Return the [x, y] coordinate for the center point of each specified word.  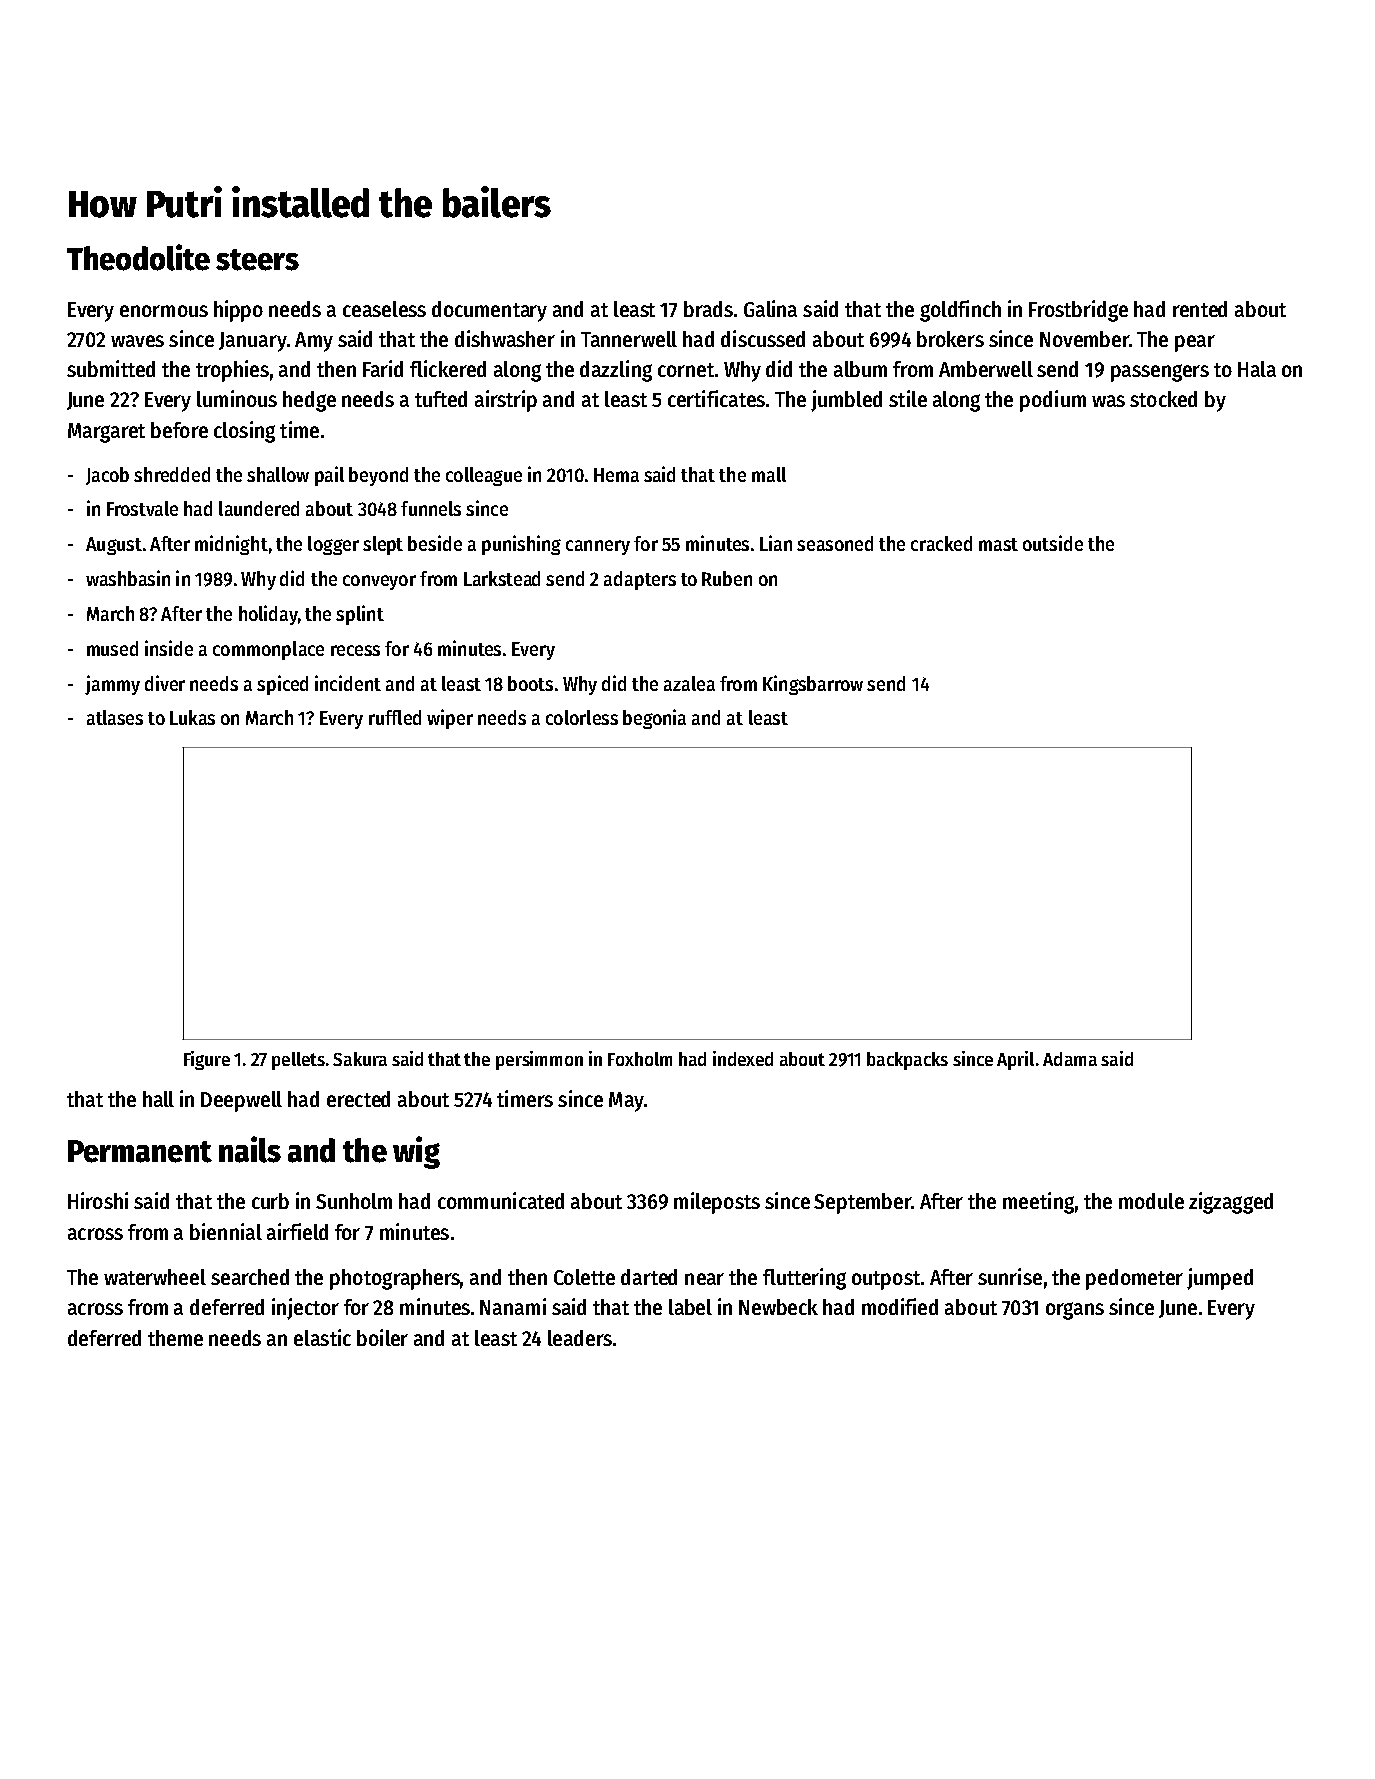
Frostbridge [1078, 311]
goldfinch [960, 311]
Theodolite [138, 257]
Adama [1070, 1059]
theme [175, 1338]
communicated [501, 1200]
